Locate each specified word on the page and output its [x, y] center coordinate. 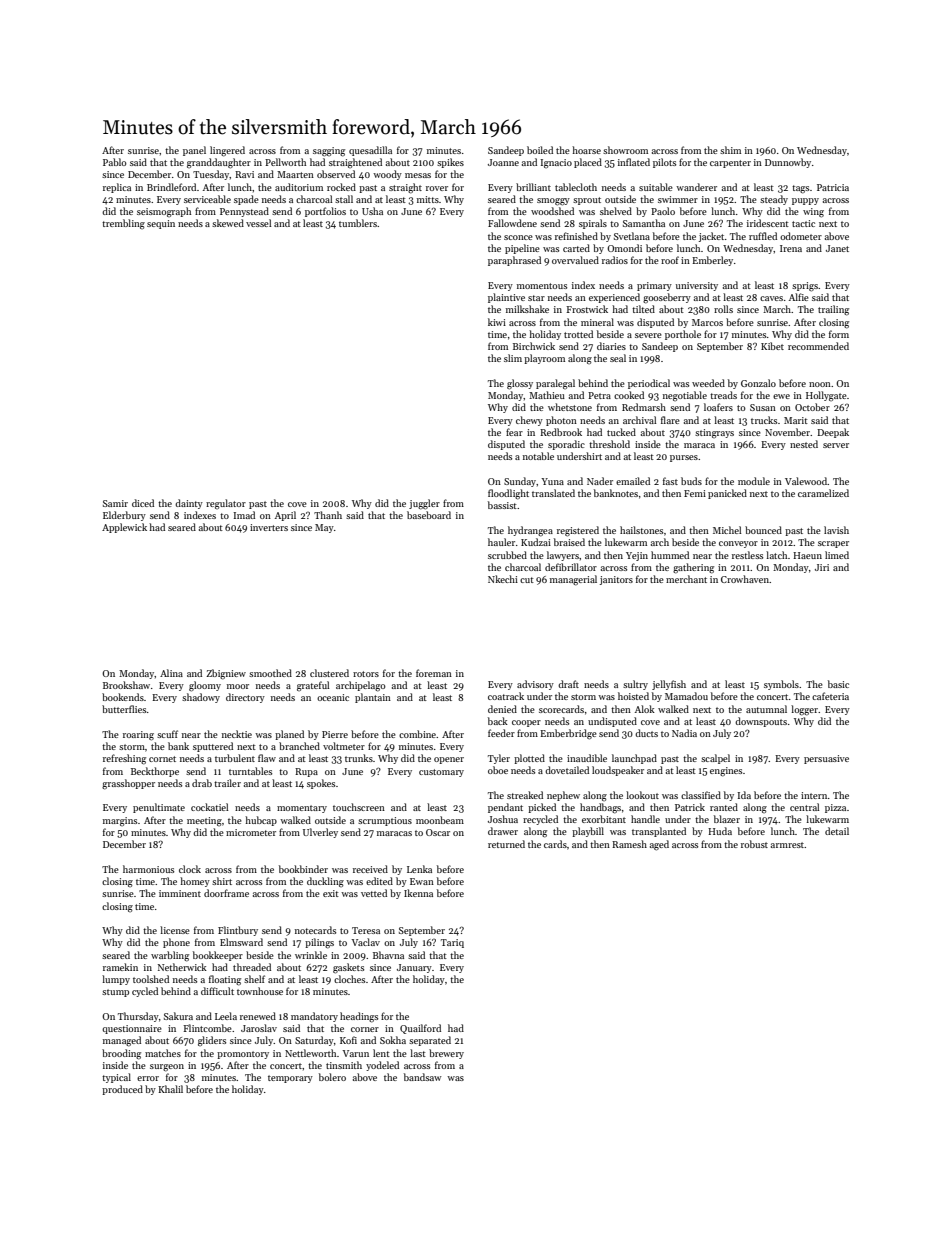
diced [143, 503]
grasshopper [128, 784]
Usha [372, 211]
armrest [788, 845]
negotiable [685, 396]
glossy [520, 384]
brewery [446, 1054]
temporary [290, 1079]
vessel [258, 223]
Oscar [438, 832]
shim [730, 150]
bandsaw [423, 1077]
